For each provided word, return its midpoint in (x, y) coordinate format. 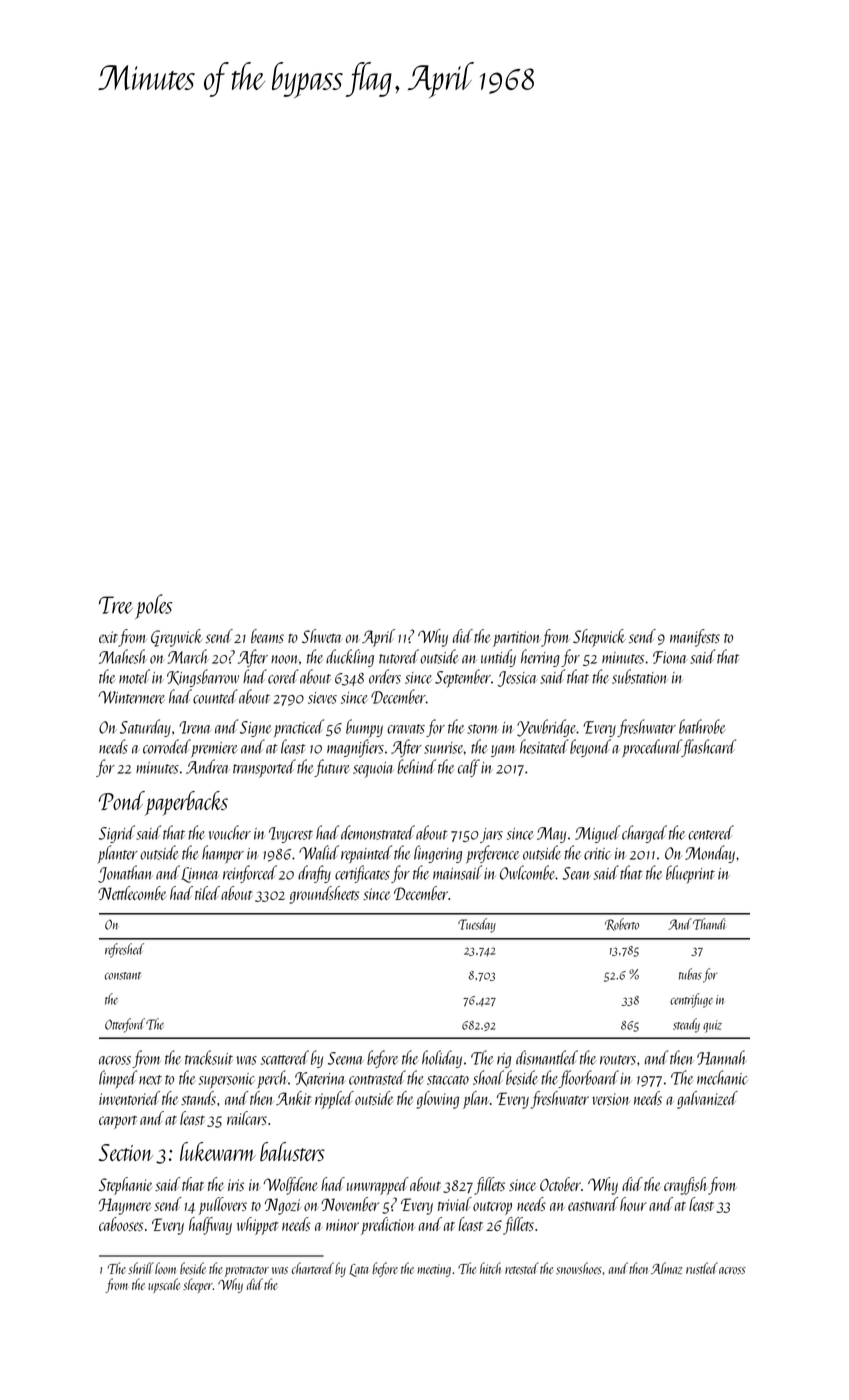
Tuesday (477, 925)
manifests (695, 638)
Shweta (322, 636)
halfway (210, 1226)
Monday (710, 854)
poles (153, 606)
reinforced (250, 874)
